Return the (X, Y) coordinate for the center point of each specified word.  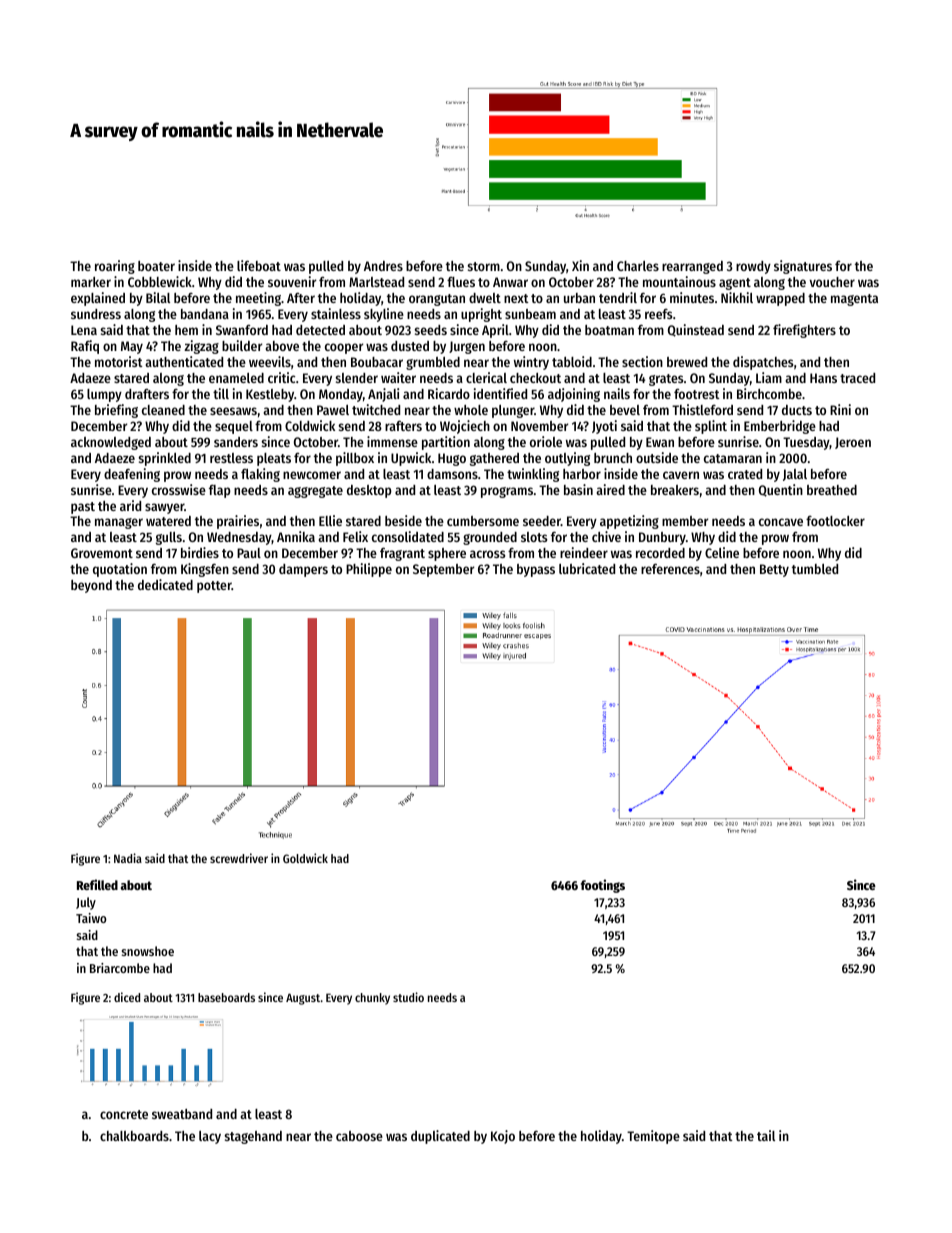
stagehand (253, 1137)
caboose (359, 1136)
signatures (803, 267)
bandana (205, 314)
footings (603, 886)
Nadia (128, 858)
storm (483, 266)
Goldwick (305, 858)
